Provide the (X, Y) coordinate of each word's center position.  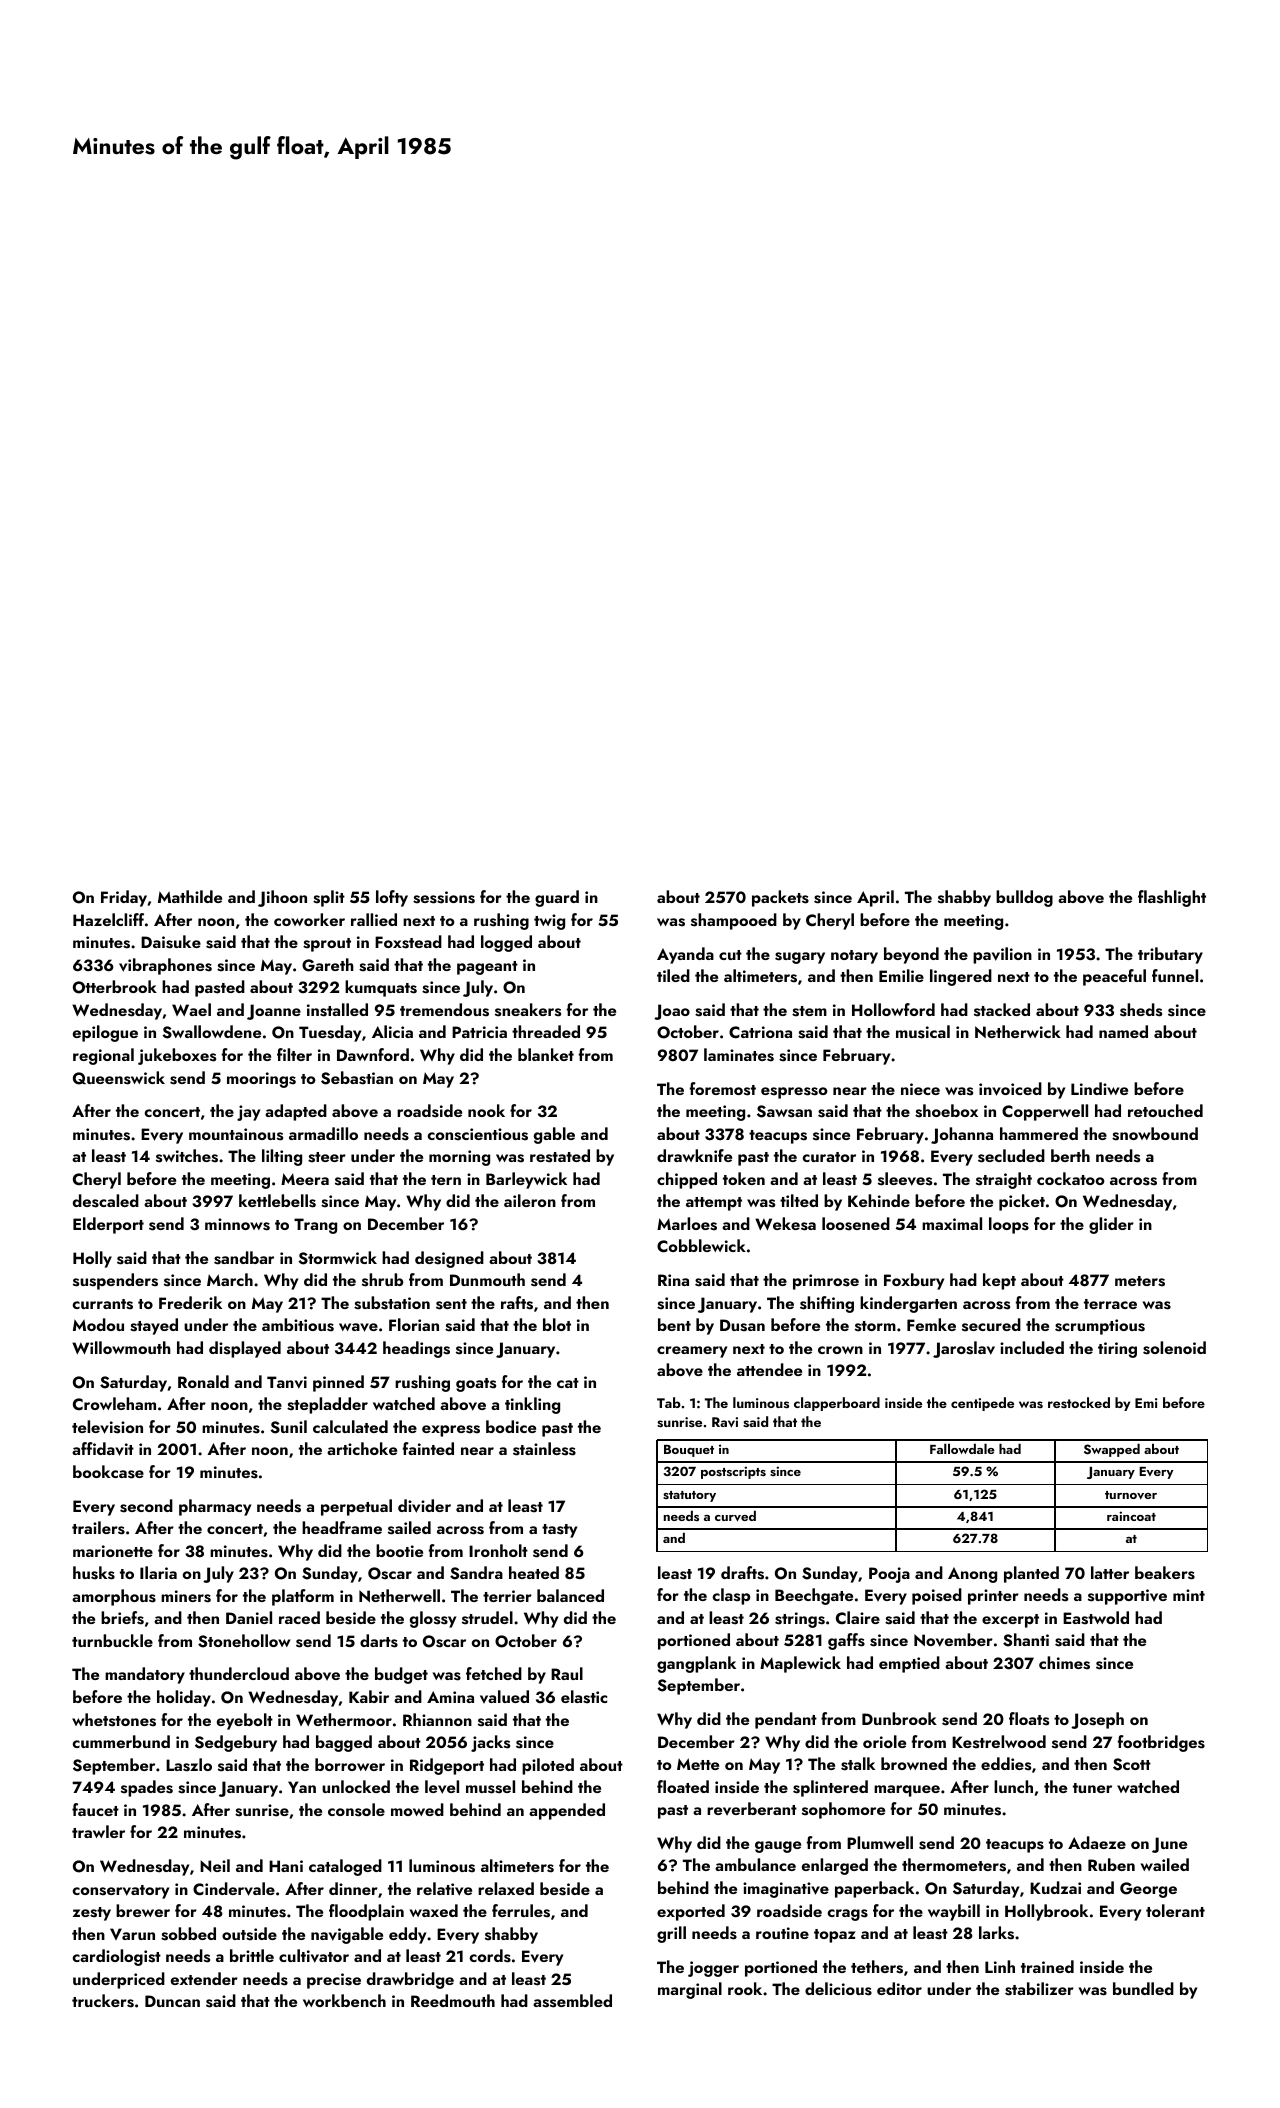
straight (1004, 1180)
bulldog (1024, 898)
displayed (245, 1349)
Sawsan (784, 1111)
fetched (494, 1673)
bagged (344, 1743)
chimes (1064, 1663)
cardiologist (117, 1957)
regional (103, 1056)
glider (1111, 1225)
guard (557, 898)
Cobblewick (701, 1245)
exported (691, 1912)
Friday (124, 898)
